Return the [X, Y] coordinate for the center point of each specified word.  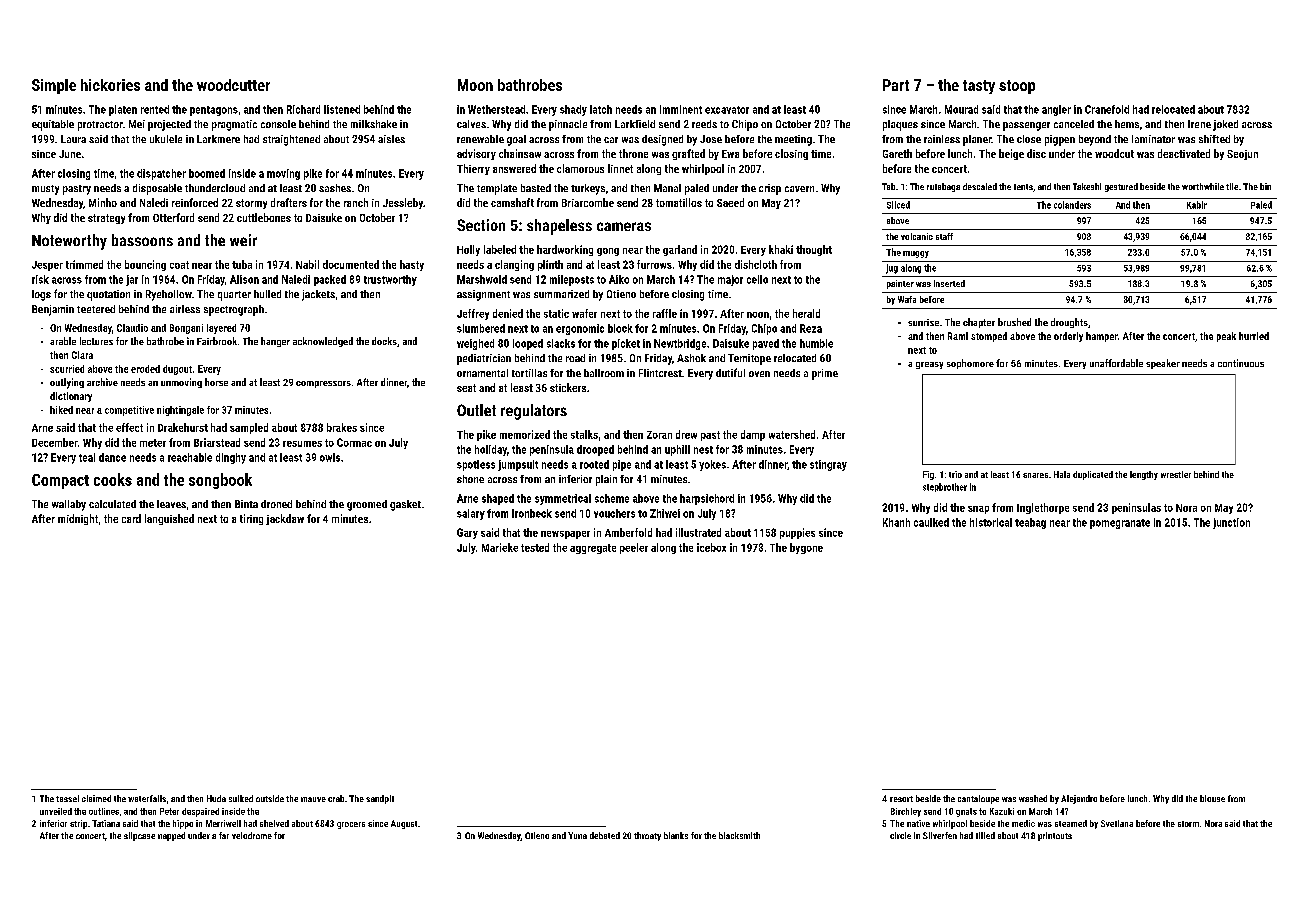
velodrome [252, 835]
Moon [475, 85]
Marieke [500, 547]
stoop [1017, 87]
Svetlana [1117, 823]
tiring [251, 519]
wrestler [1176, 474]
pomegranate [1120, 524]
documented [351, 264]
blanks [676, 835]
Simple [54, 86]
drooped [595, 450]
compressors [323, 384]
